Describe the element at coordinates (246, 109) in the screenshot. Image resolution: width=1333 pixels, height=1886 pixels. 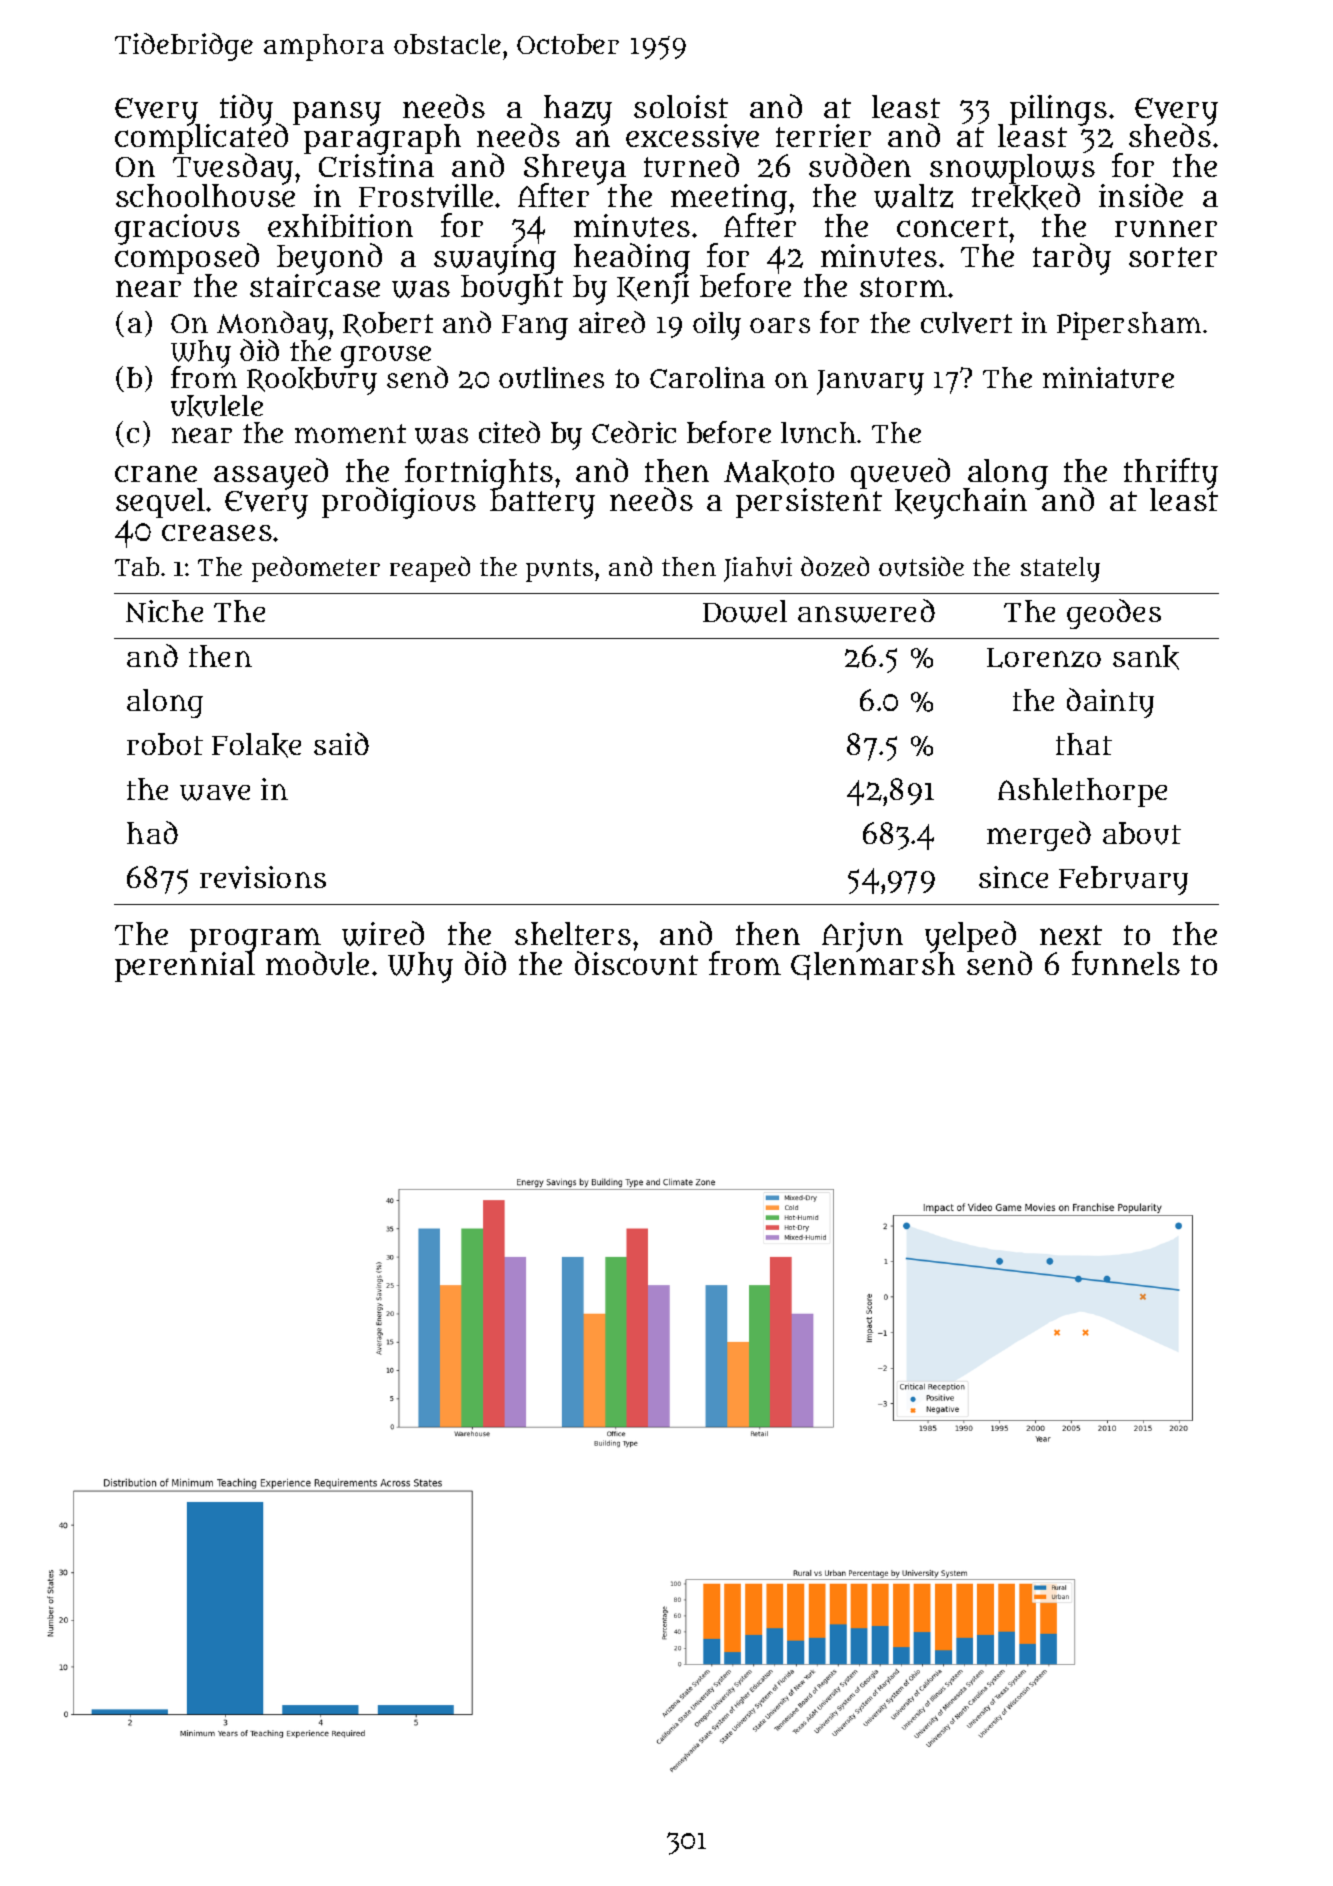
I see `tidy` at that location.
